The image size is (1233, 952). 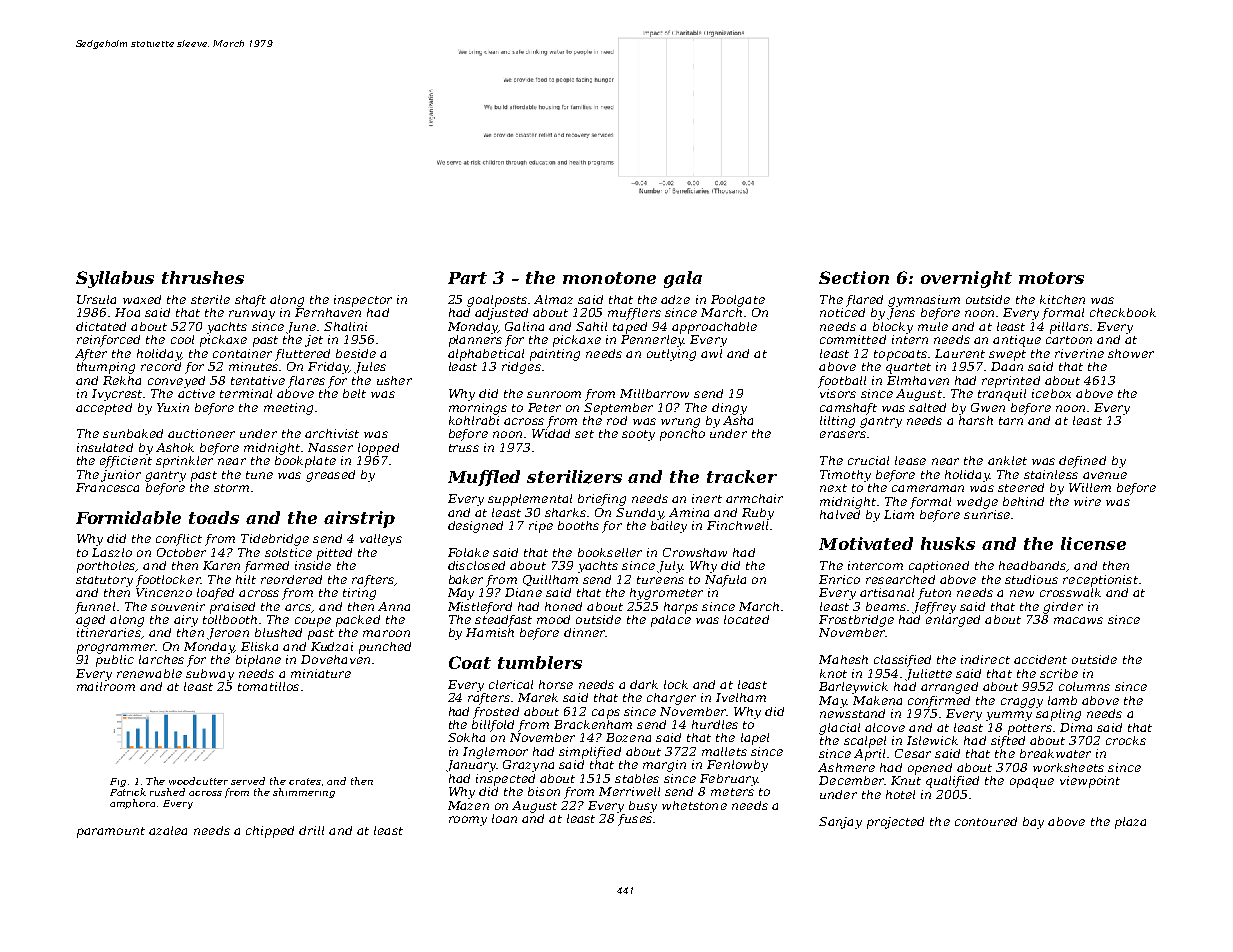 What do you see at coordinates (540, 662) in the page?
I see `tumblers` at bounding box center [540, 662].
